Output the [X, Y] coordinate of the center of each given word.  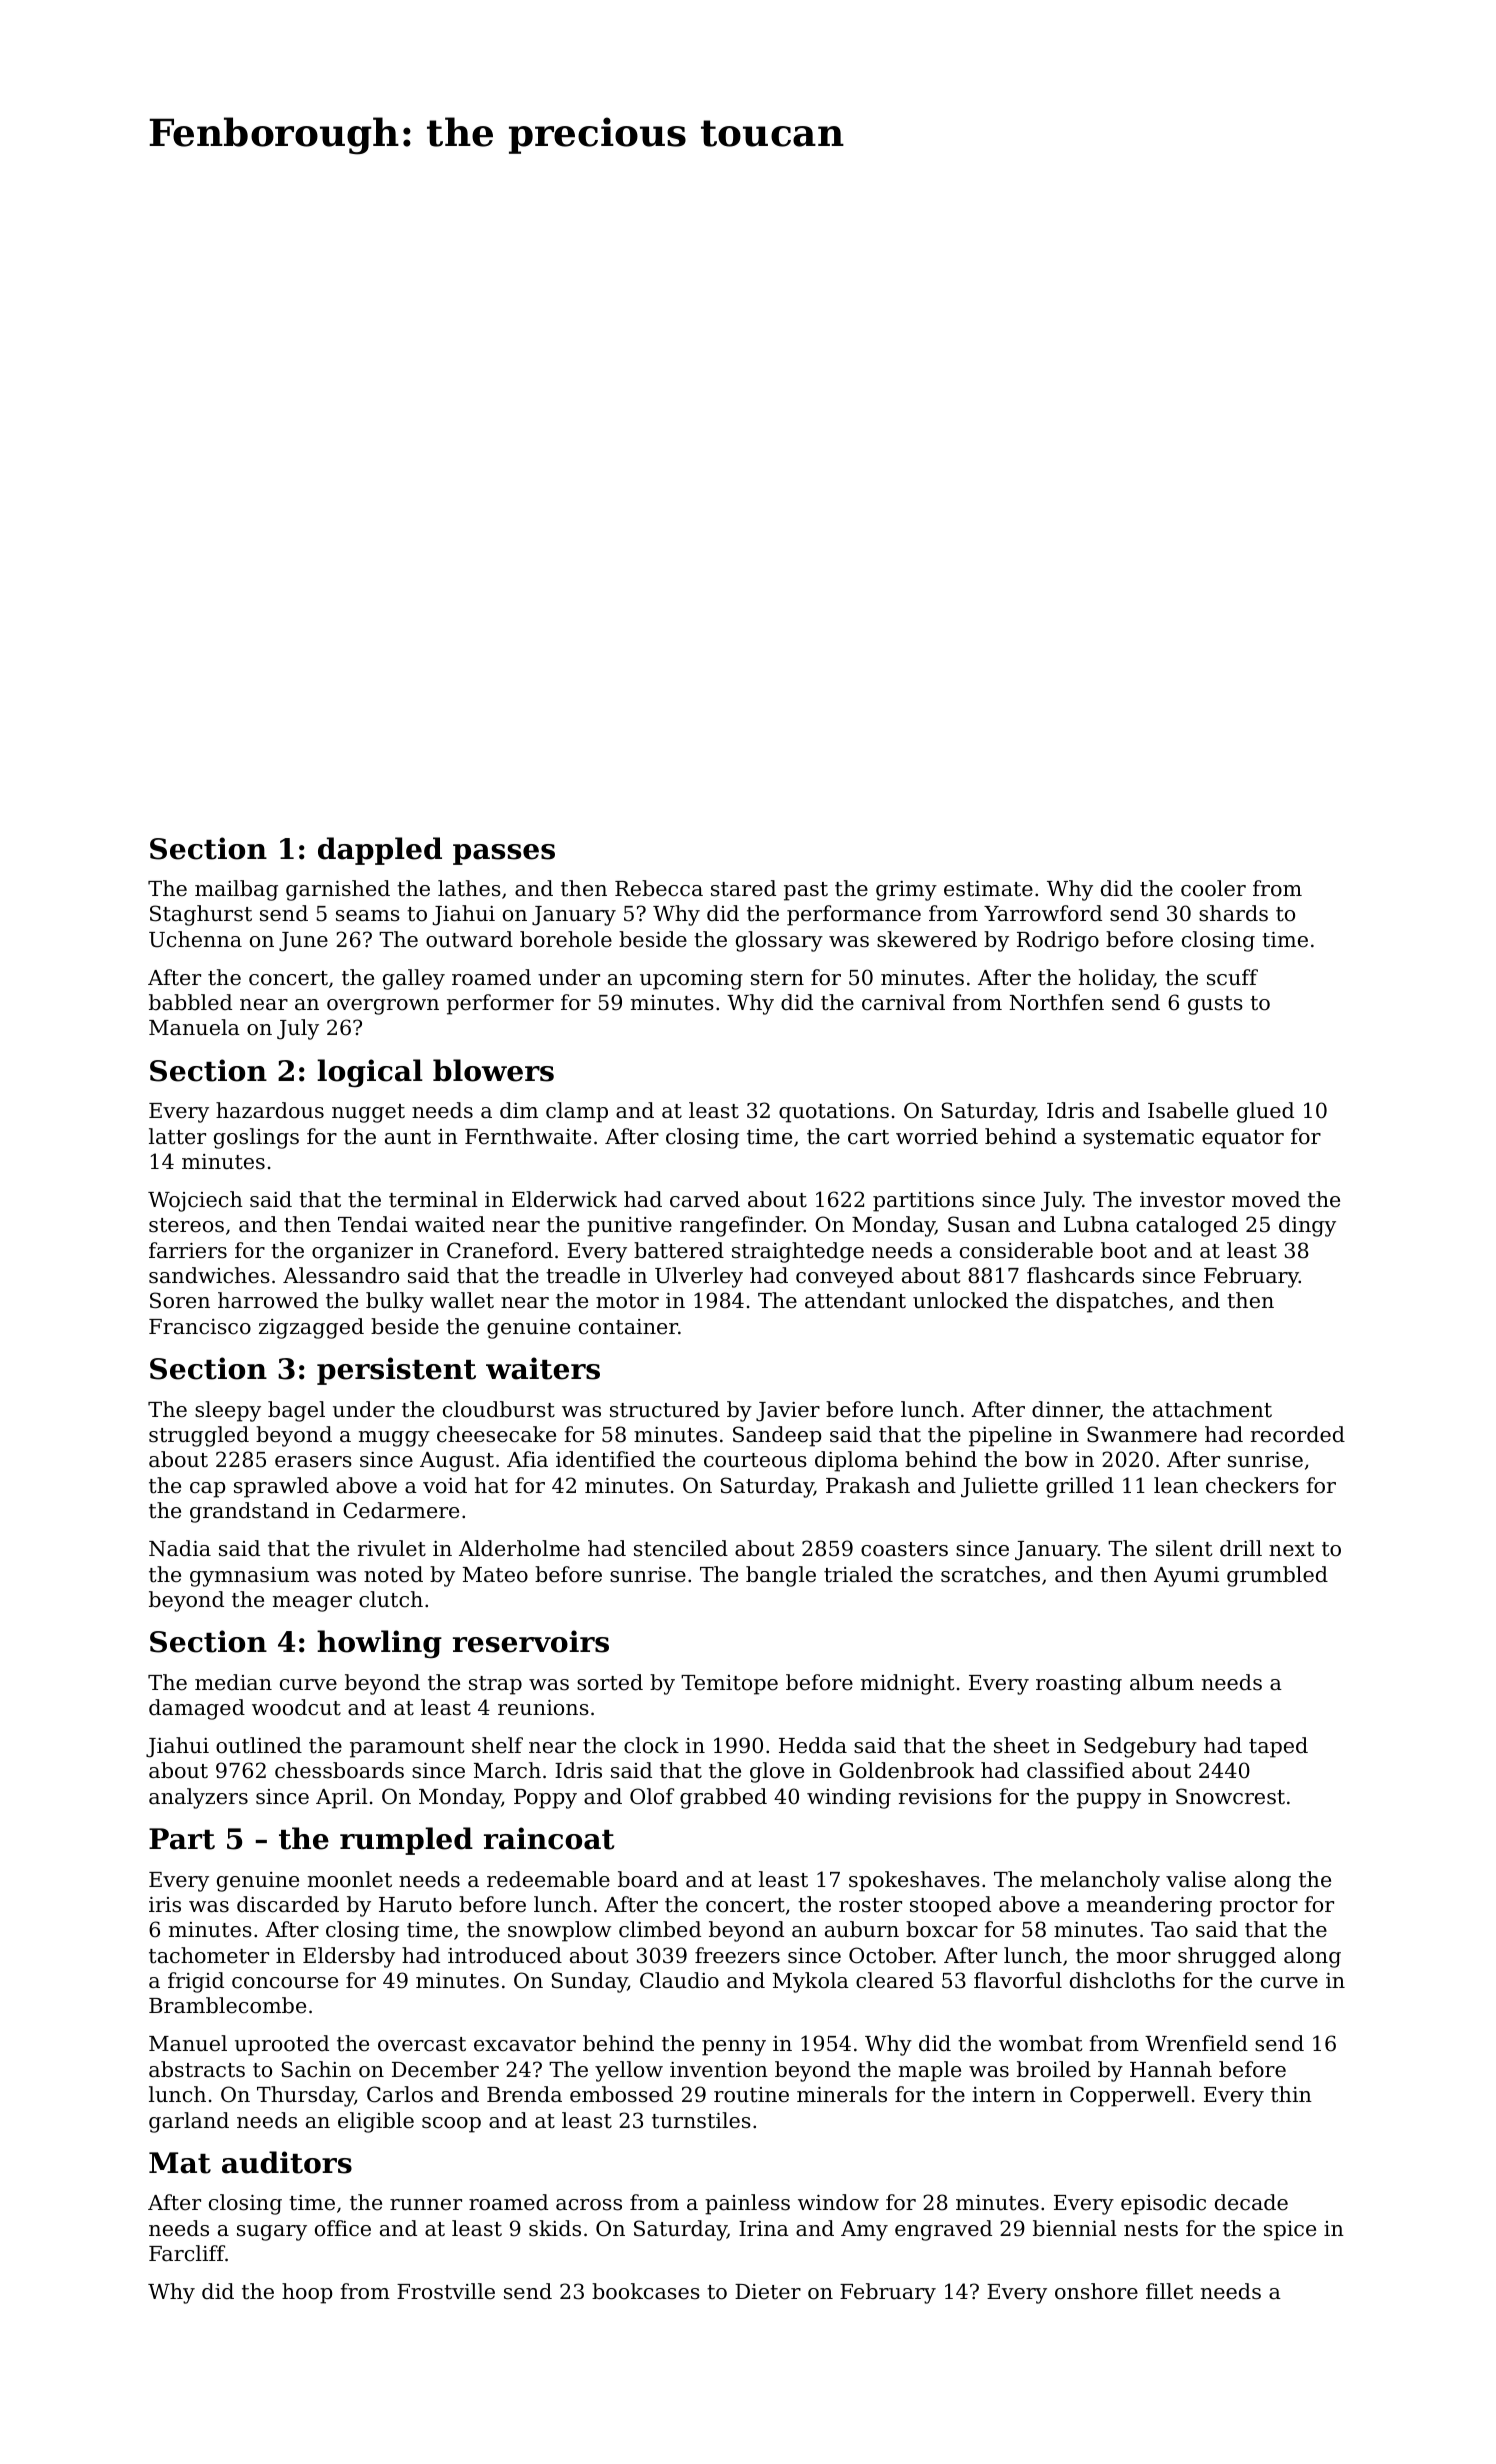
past [806, 891]
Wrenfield [1196, 2043]
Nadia [180, 1548]
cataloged [1187, 1226]
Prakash [868, 1485]
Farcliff [187, 2253]
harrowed [268, 1300]
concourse [285, 1983]
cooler [1213, 888]
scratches [990, 1574]
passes [504, 854]
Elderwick [564, 1199]
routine [751, 2095]
